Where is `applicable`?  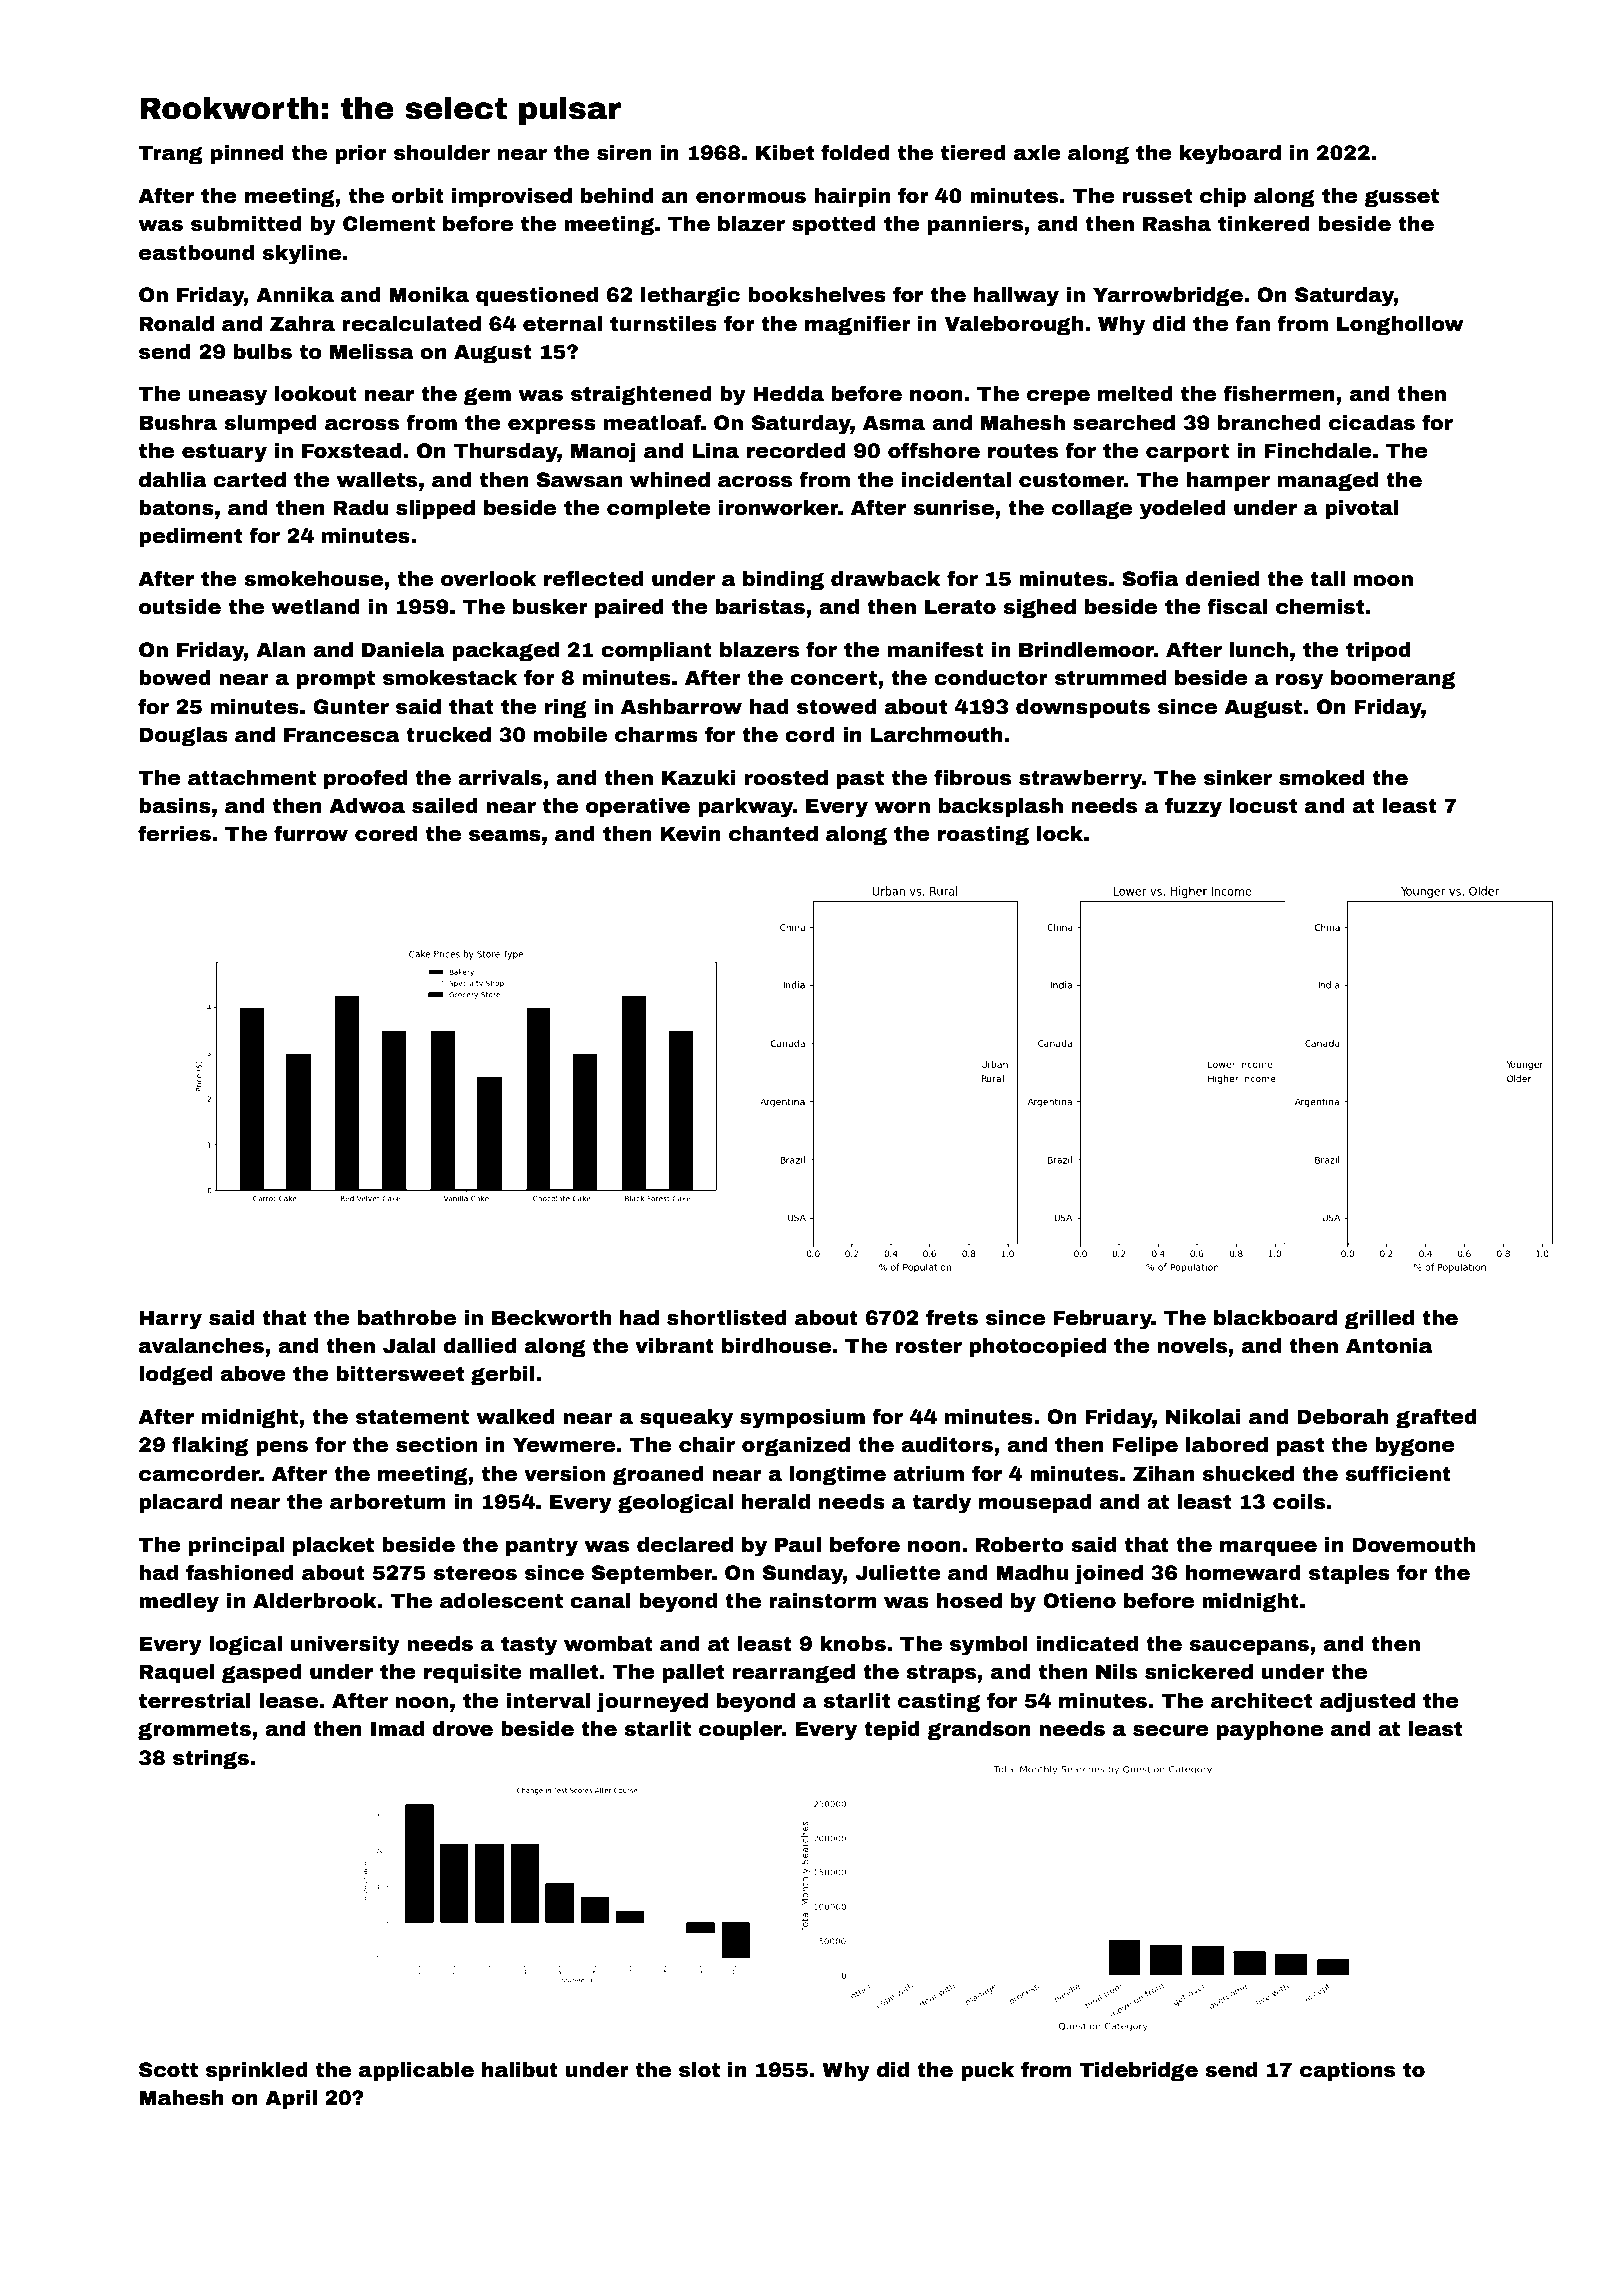
applicable is located at coordinates (416, 2071).
